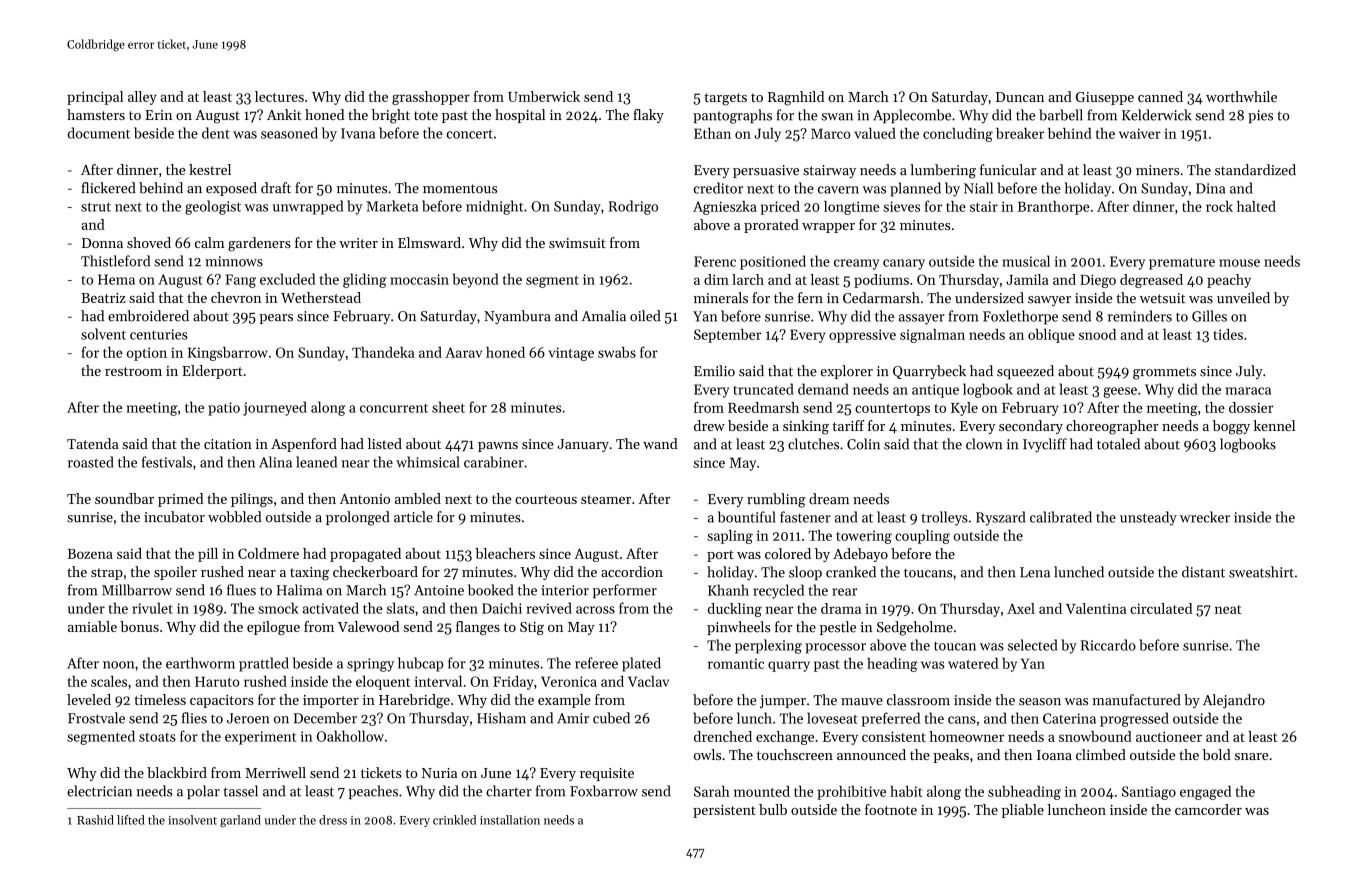 The width and height of the screenshot is (1372, 887). Describe the element at coordinates (891, 809) in the screenshot. I see `footnote` at that location.
